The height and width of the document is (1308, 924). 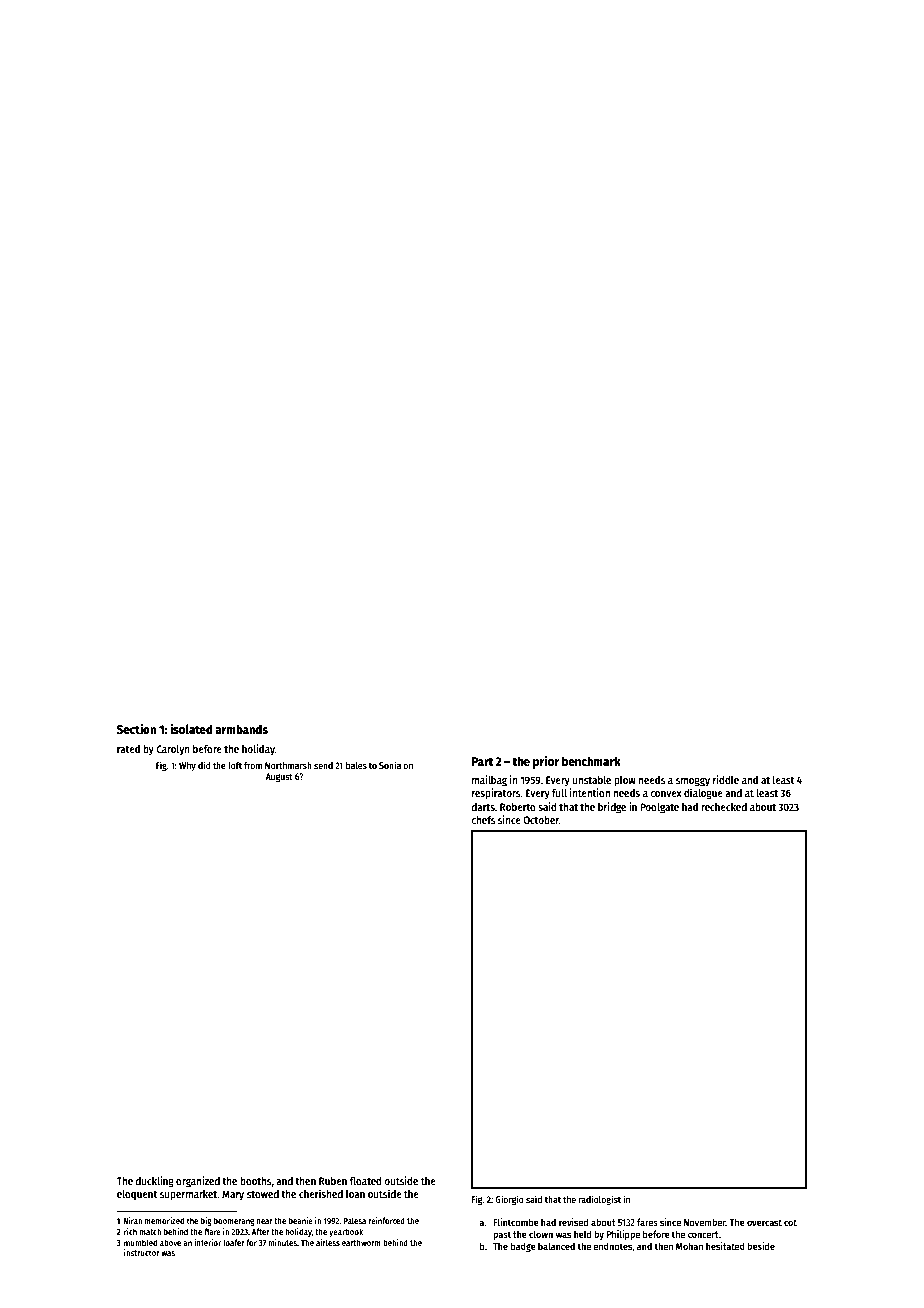 What do you see at coordinates (724, 807) in the document?
I see `rechecked` at bounding box center [724, 807].
